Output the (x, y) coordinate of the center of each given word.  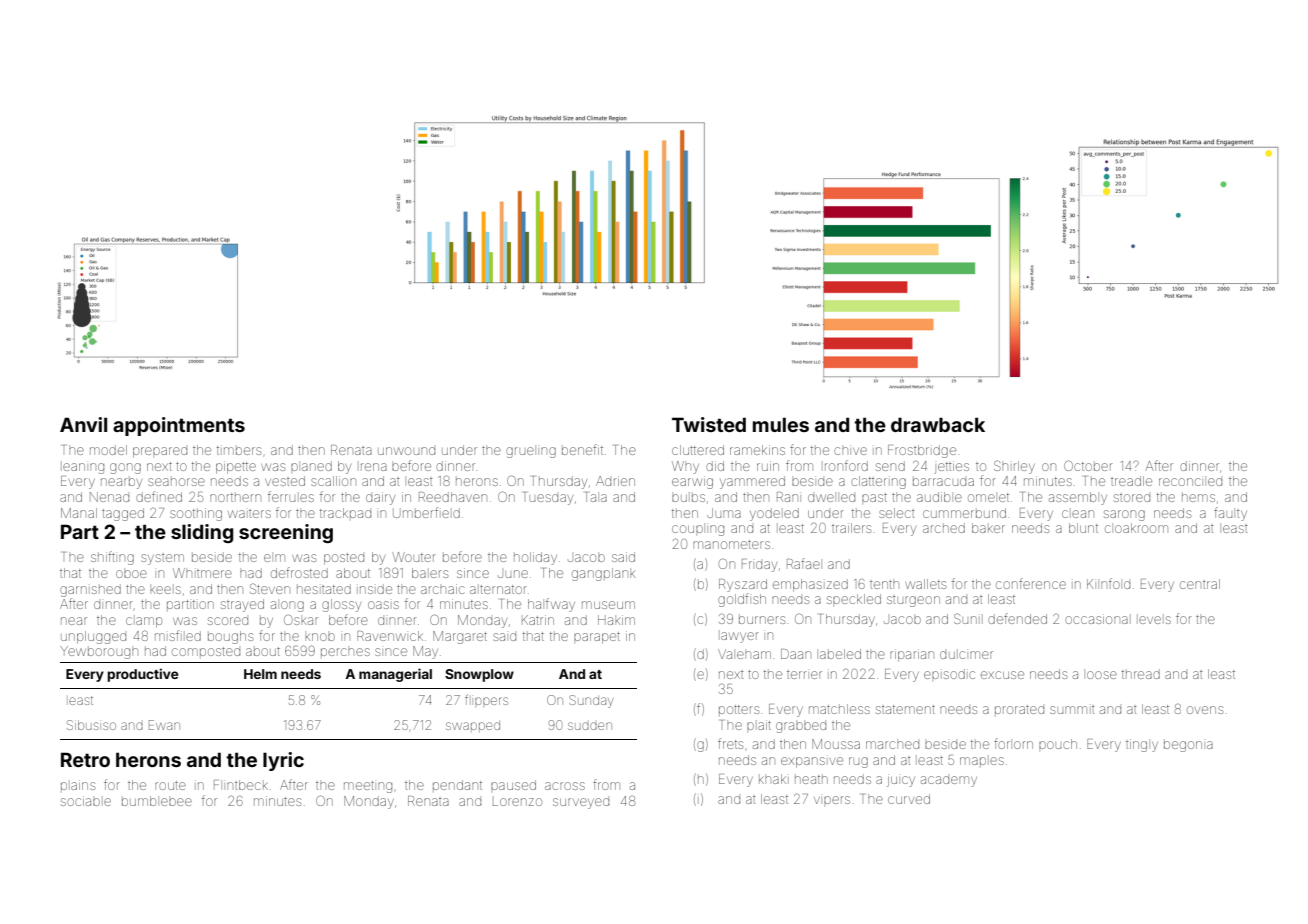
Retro (85, 759)
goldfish (742, 600)
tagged (123, 514)
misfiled (178, 635)
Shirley (1014, 467)
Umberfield (426, 512)
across (565, 786)
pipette (236, 467)
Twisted (709, 424)
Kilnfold (1108, 583)
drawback (938, 424)
